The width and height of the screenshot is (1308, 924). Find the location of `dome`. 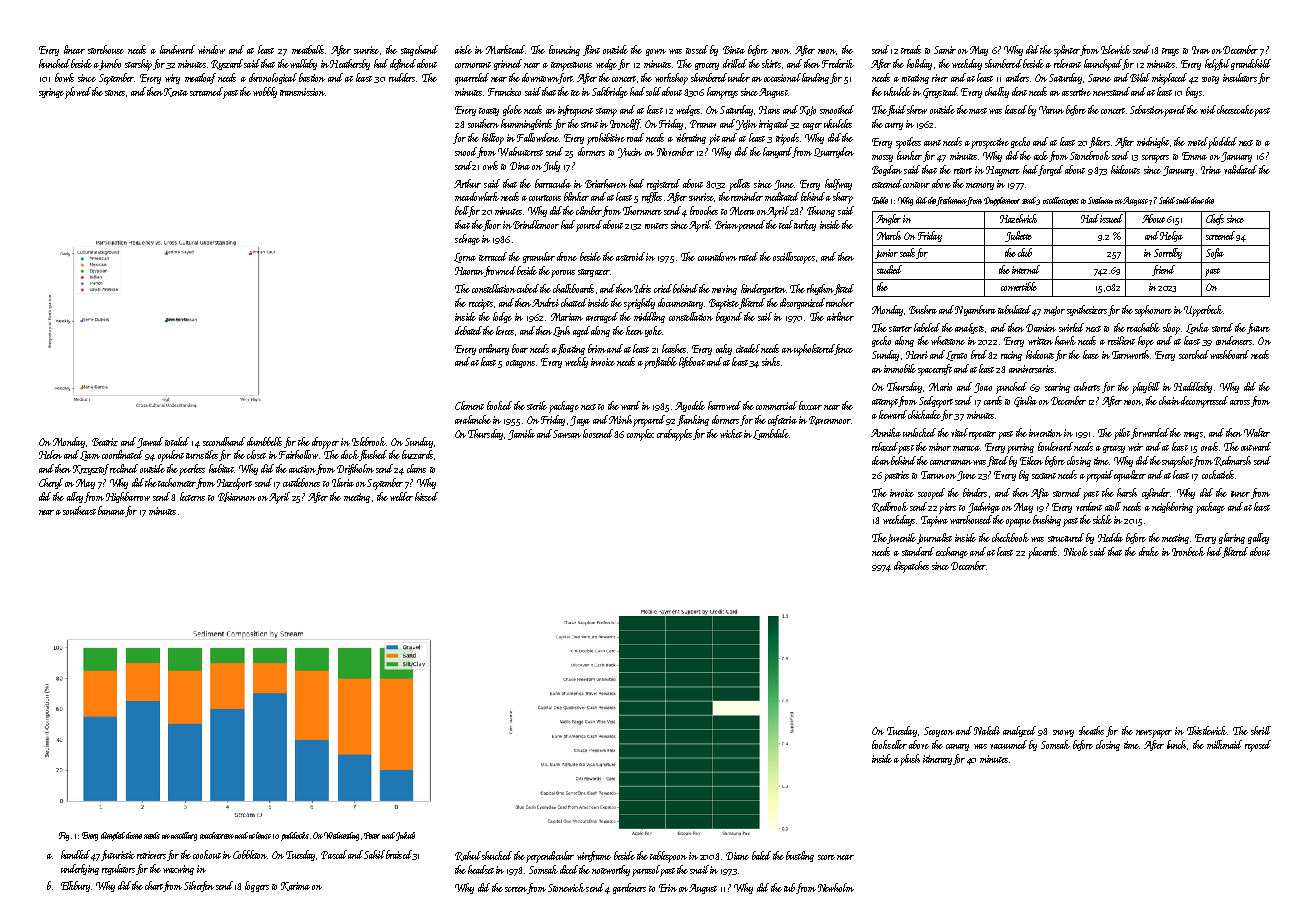

dome is located at coordinates (134, 835).
